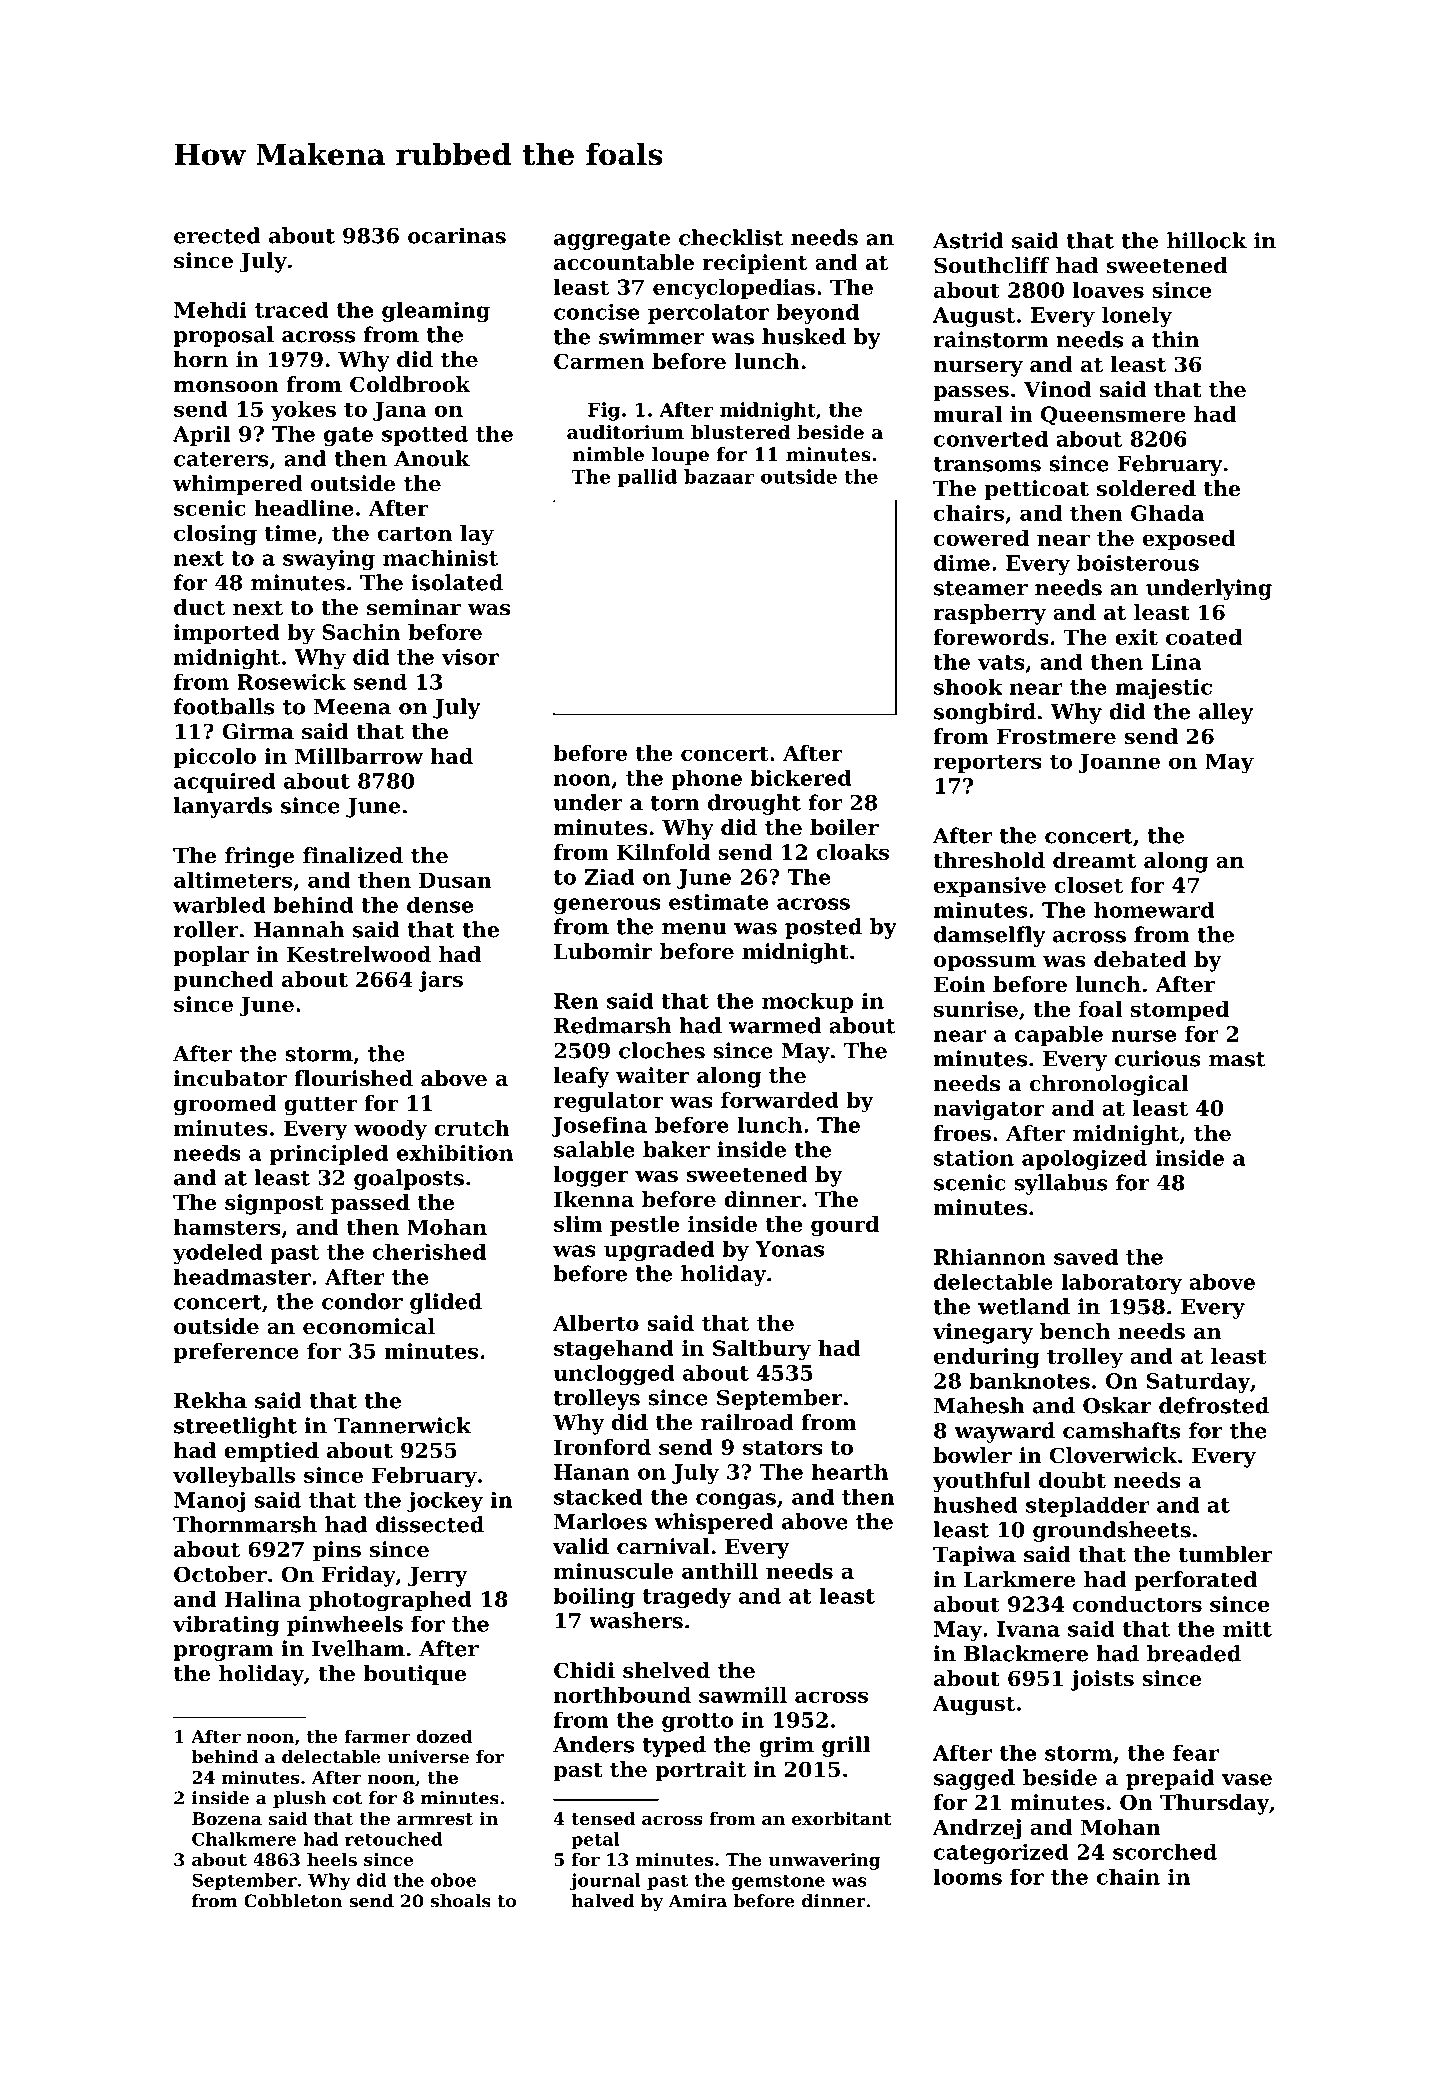 The height and width of the screenshot is (2100, 1450). Describe the element at coordinates (440, 905) in the screenshot. I see `dense` at that location.
